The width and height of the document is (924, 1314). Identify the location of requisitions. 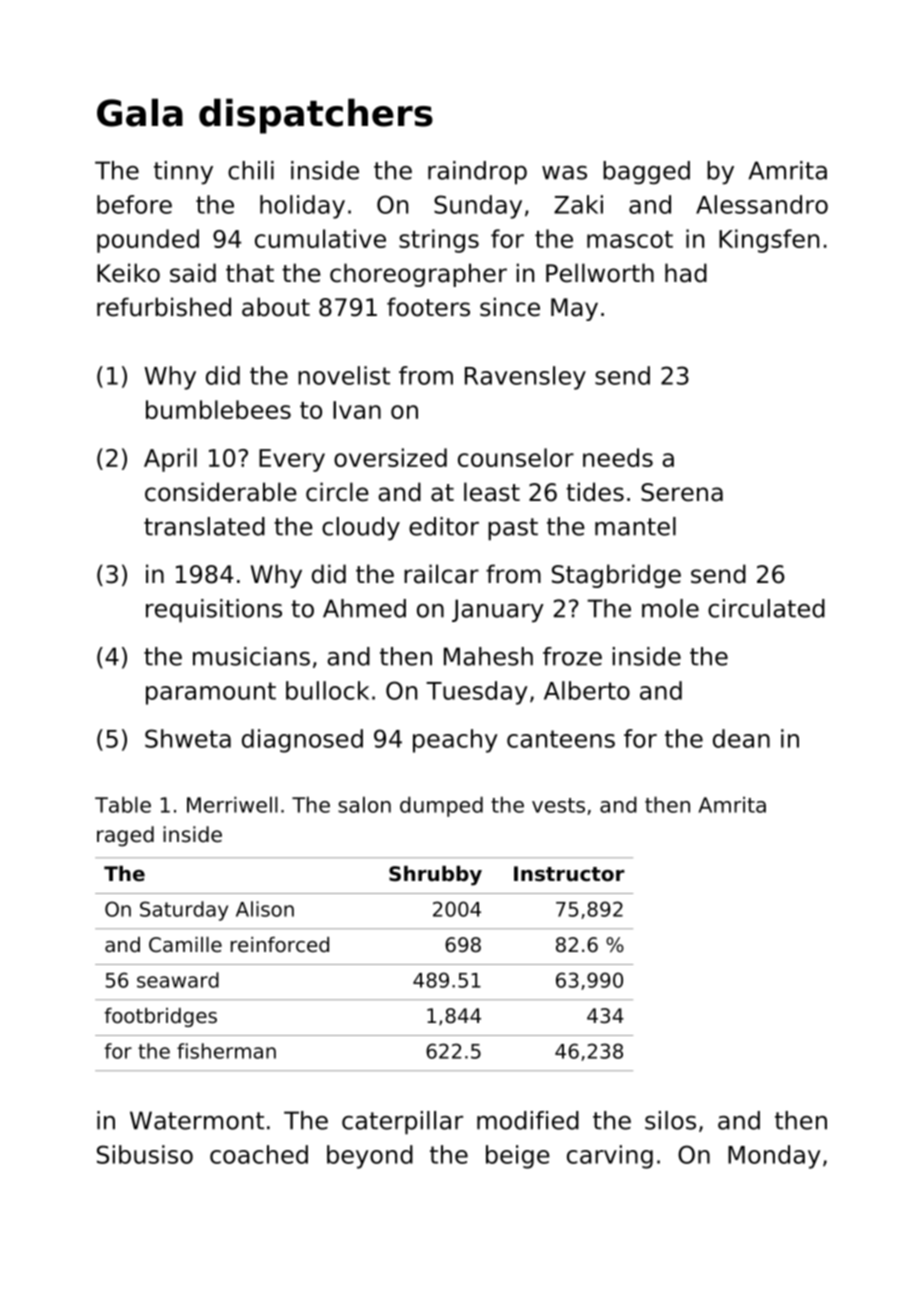
(214, 611).
